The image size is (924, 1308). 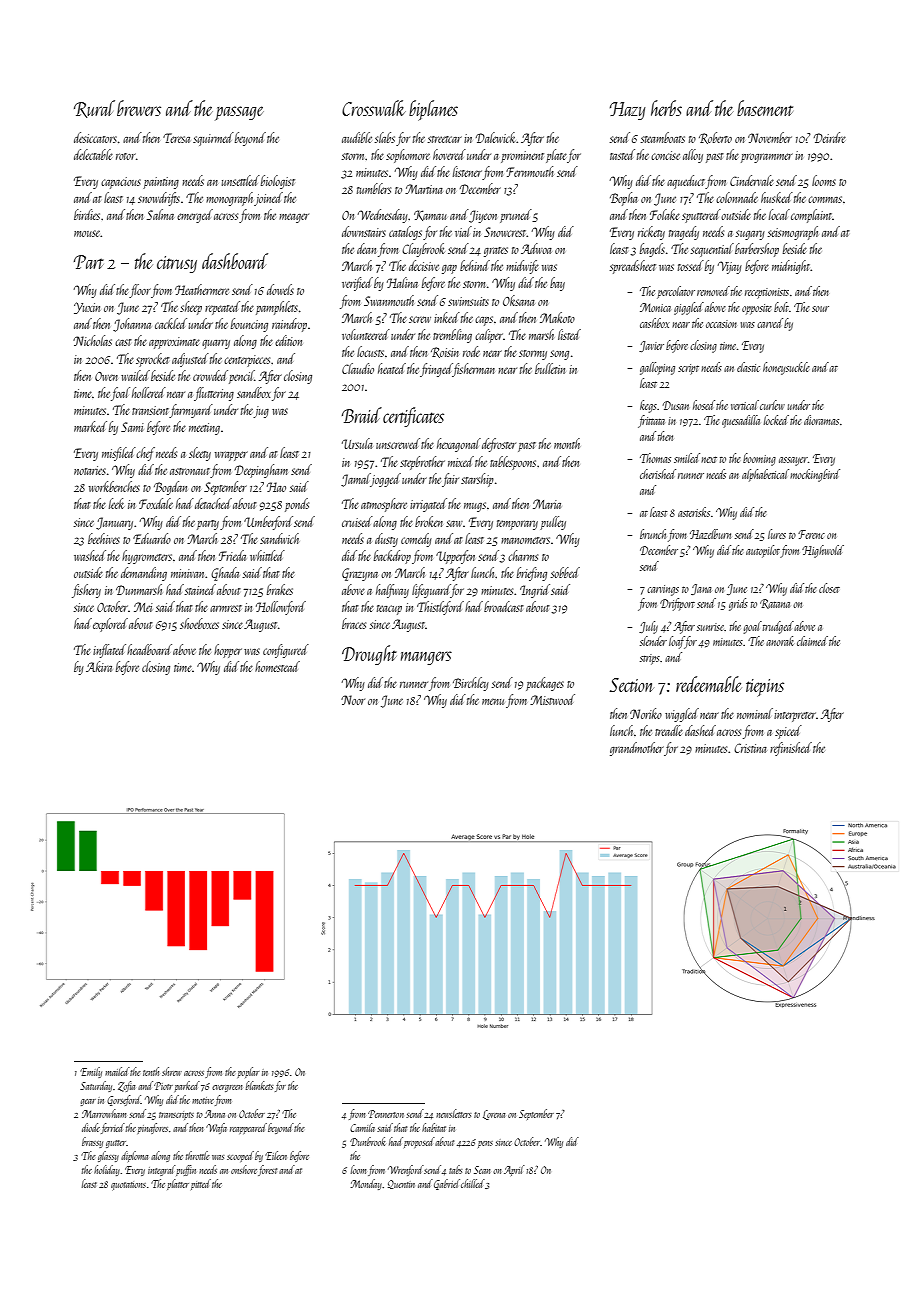 What do you see at coordinates (556, 156) in the screenshot?
I see `plate` at bounding box center [556, 156].
